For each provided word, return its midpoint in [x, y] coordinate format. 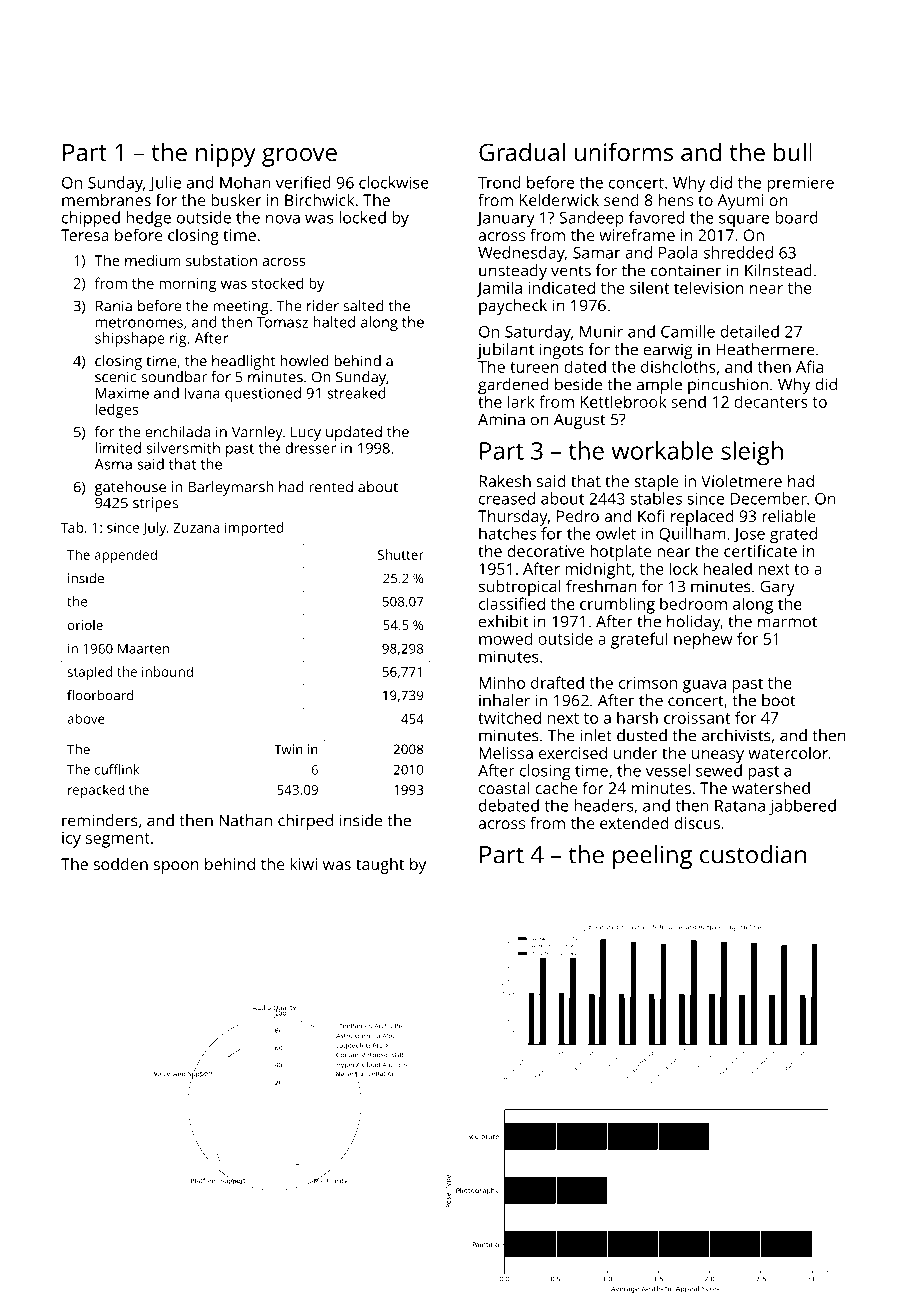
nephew [703, 640]
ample [659, 386]
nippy [226, 155]
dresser [310, 448]
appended [125, 556]
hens [676, 200]
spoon [176, 867]
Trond [499, 182]
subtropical [519, 588]
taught [380, 866]
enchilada [177, 432]
